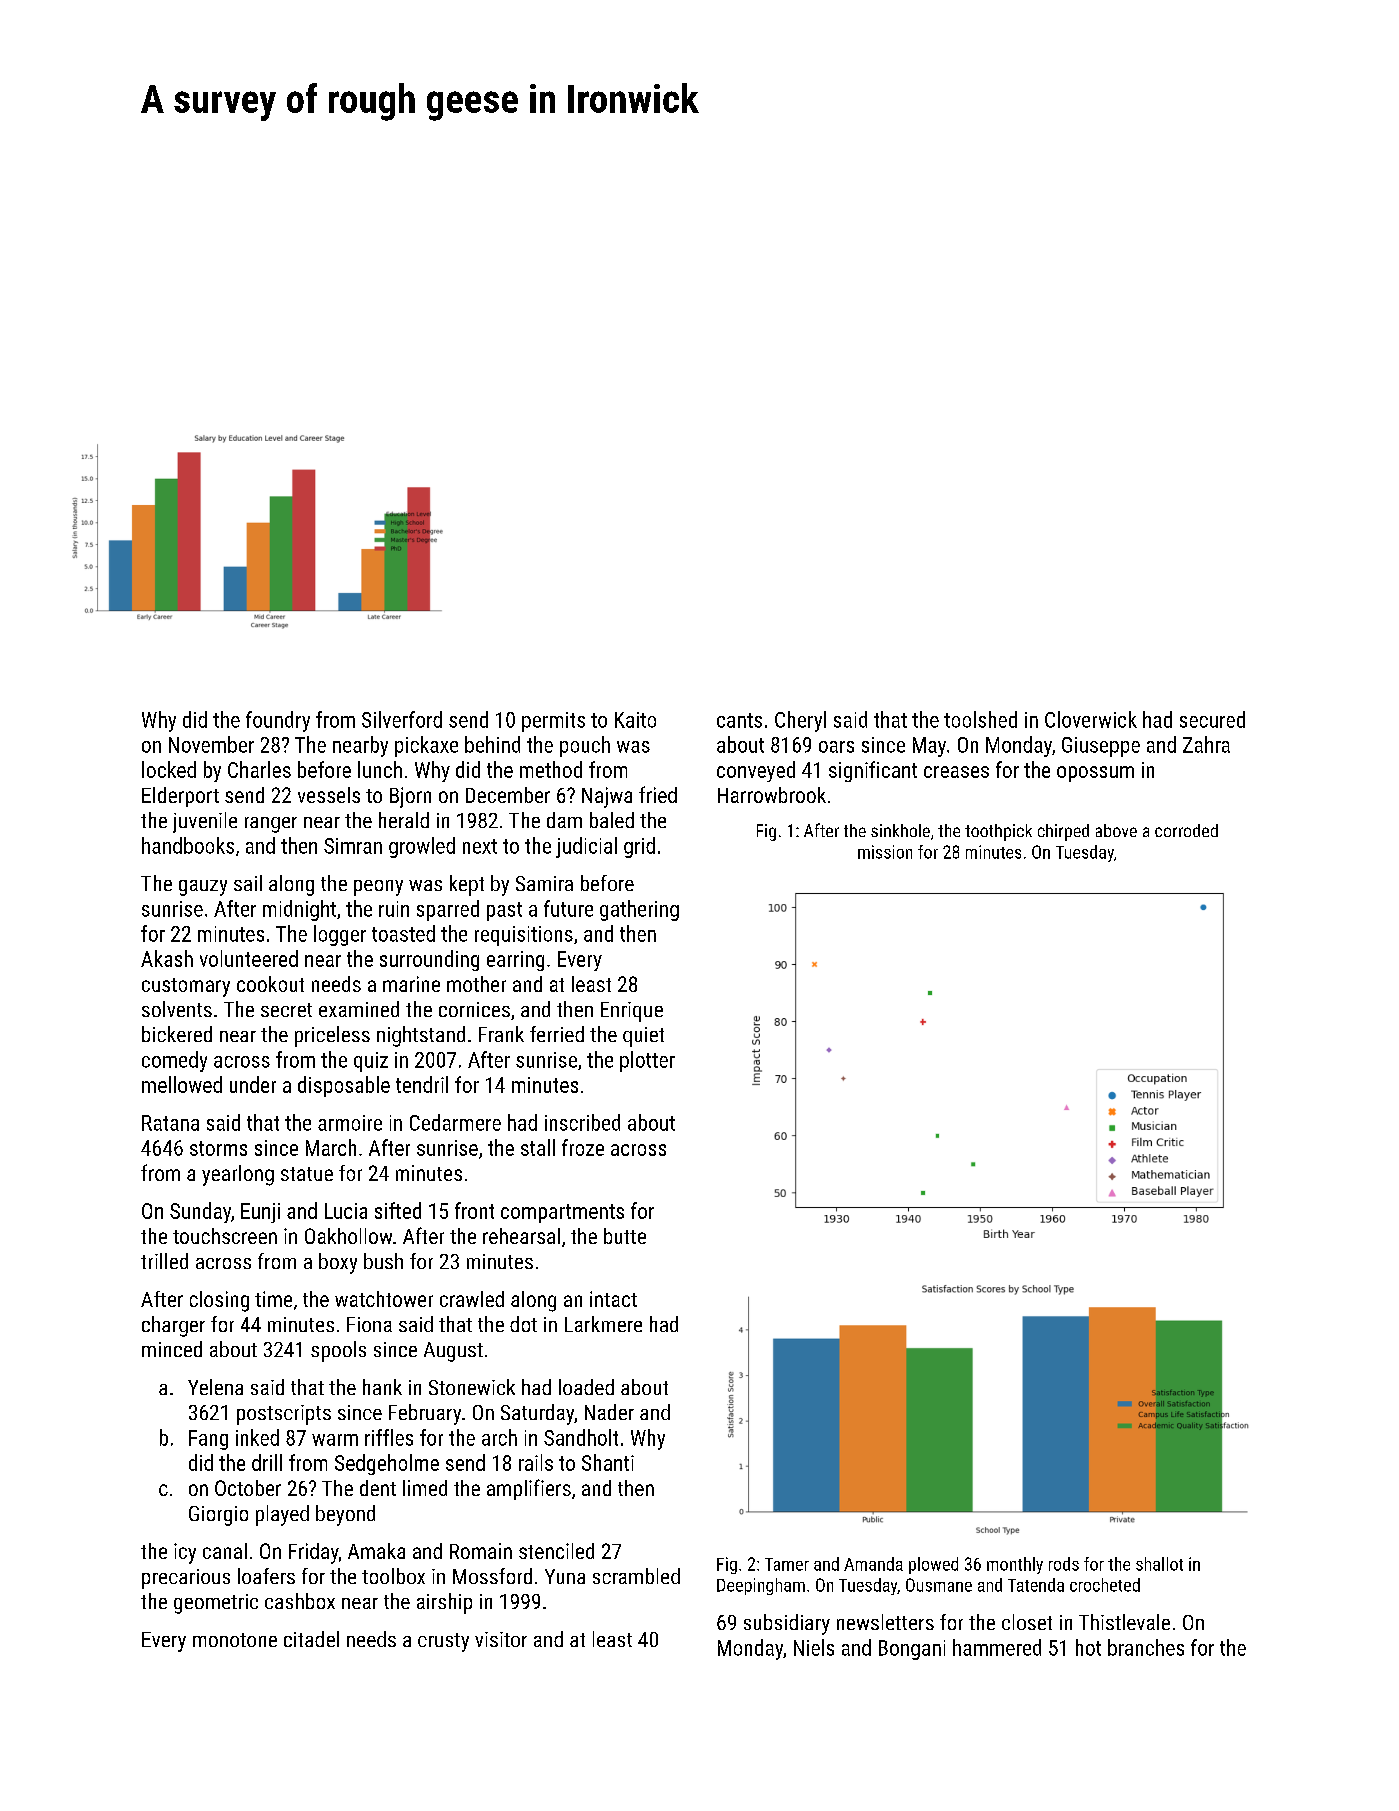 This page has width=1399, height=1811. What do you see at coordinates (613, 1299) in the page?
I see `intact` at bounding box center [613, 1299].
